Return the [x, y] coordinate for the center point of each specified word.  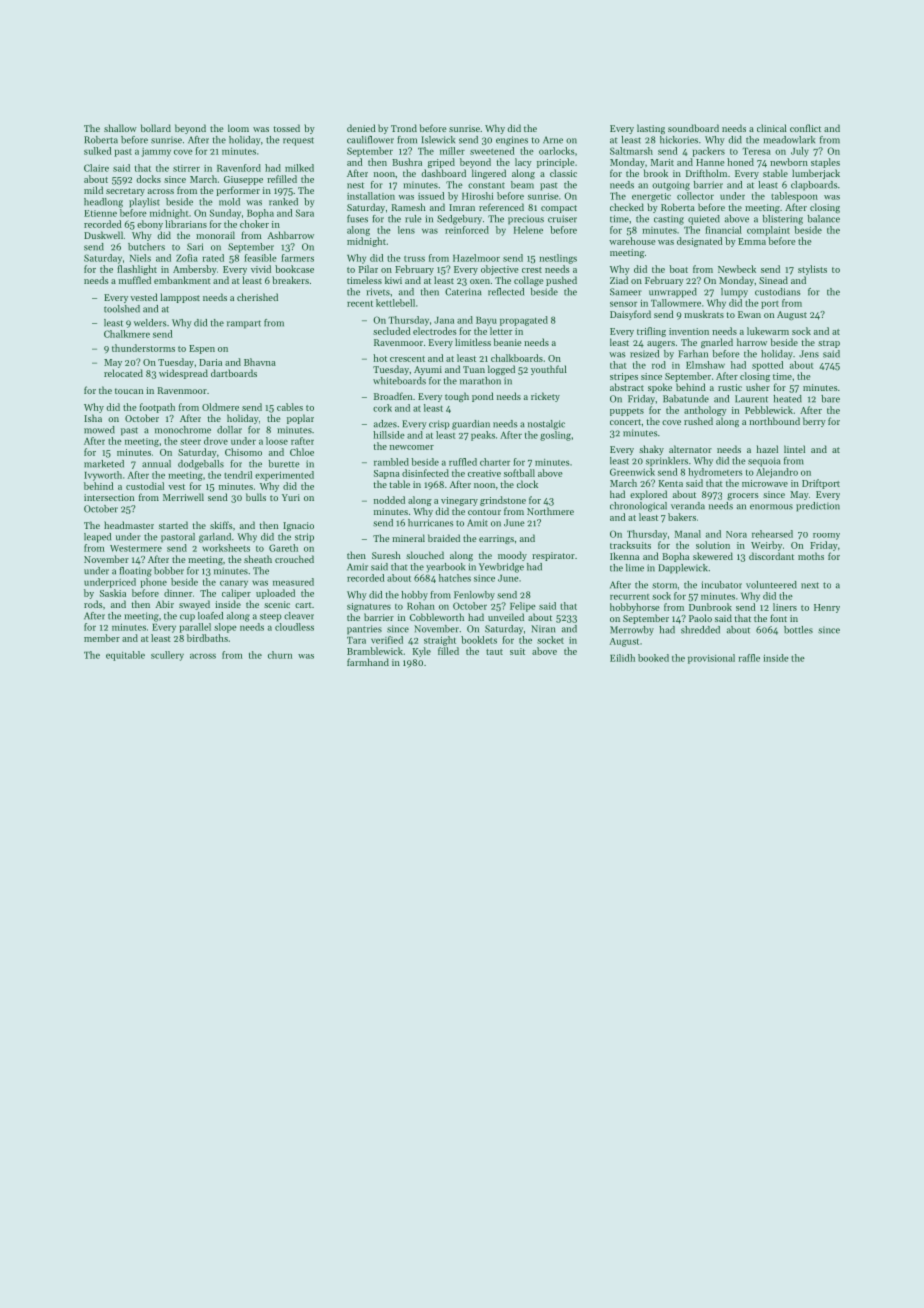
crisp [439, 425]
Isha [93, 418]
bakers [682, 517]
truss [414, 259]
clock [527, 484]
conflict [805, 128]
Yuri [291, 497]
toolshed [122, 309]
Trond [404, 128]
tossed [287, 128]
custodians [777, 292]
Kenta [671, 483]
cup [187, 618]
